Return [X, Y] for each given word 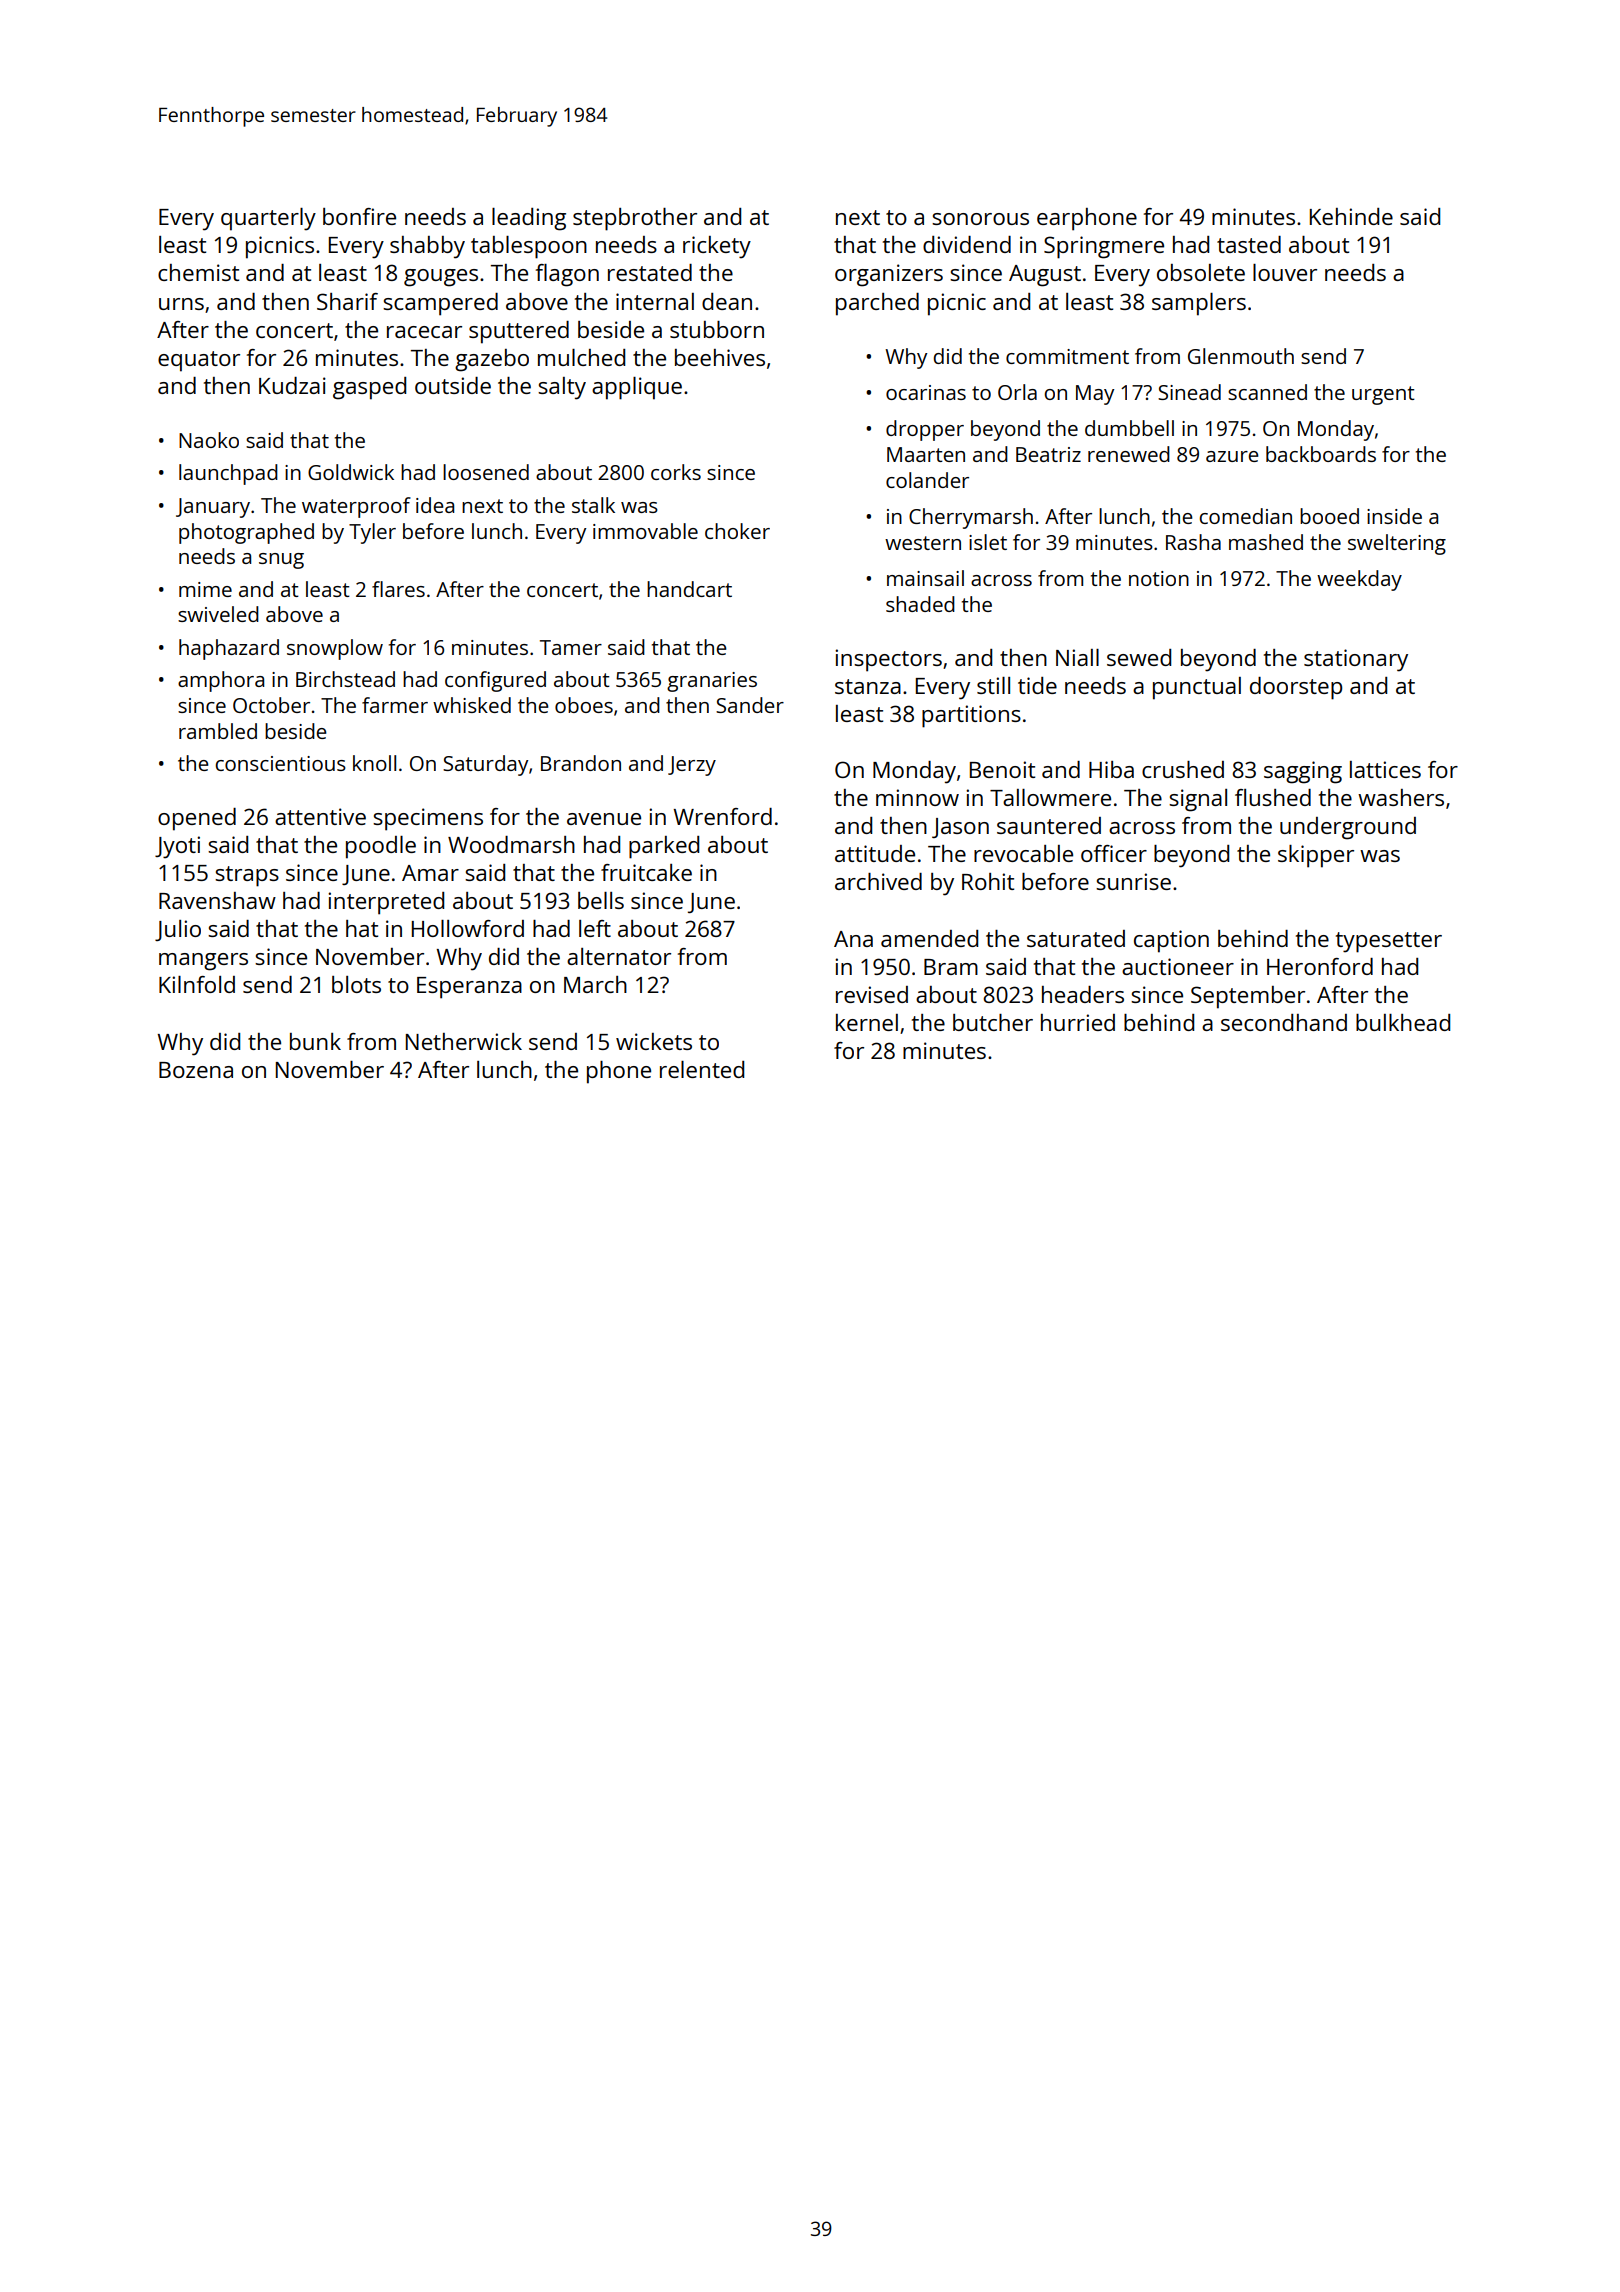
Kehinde [1351, 216]
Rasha [1193, 542]
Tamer [571, 647]
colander [927, 480]
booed [1329, 516]
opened [197, 819]
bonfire [359, 216]
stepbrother [635, 219]
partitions [971, 716]
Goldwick [351, 472]
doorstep [1296, 688]
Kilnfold [197, 984]
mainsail [925, 578]
